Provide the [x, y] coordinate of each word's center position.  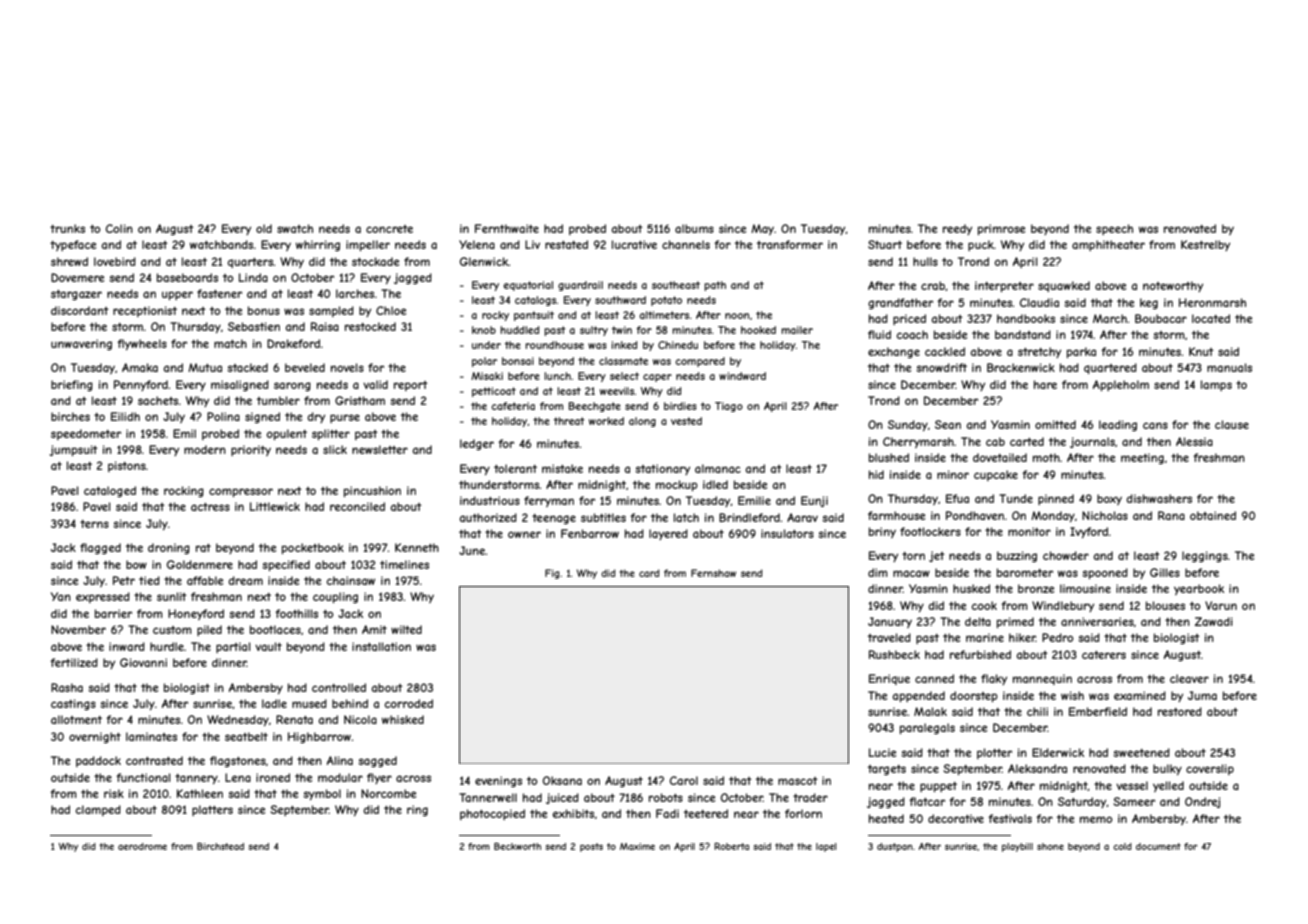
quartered [1110, 368]
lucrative [634, 244]
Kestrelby [1205, 245]
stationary [662, 469]
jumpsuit [73, 450]
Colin [119, 228]
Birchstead [220, 846]
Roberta [731, 846]
